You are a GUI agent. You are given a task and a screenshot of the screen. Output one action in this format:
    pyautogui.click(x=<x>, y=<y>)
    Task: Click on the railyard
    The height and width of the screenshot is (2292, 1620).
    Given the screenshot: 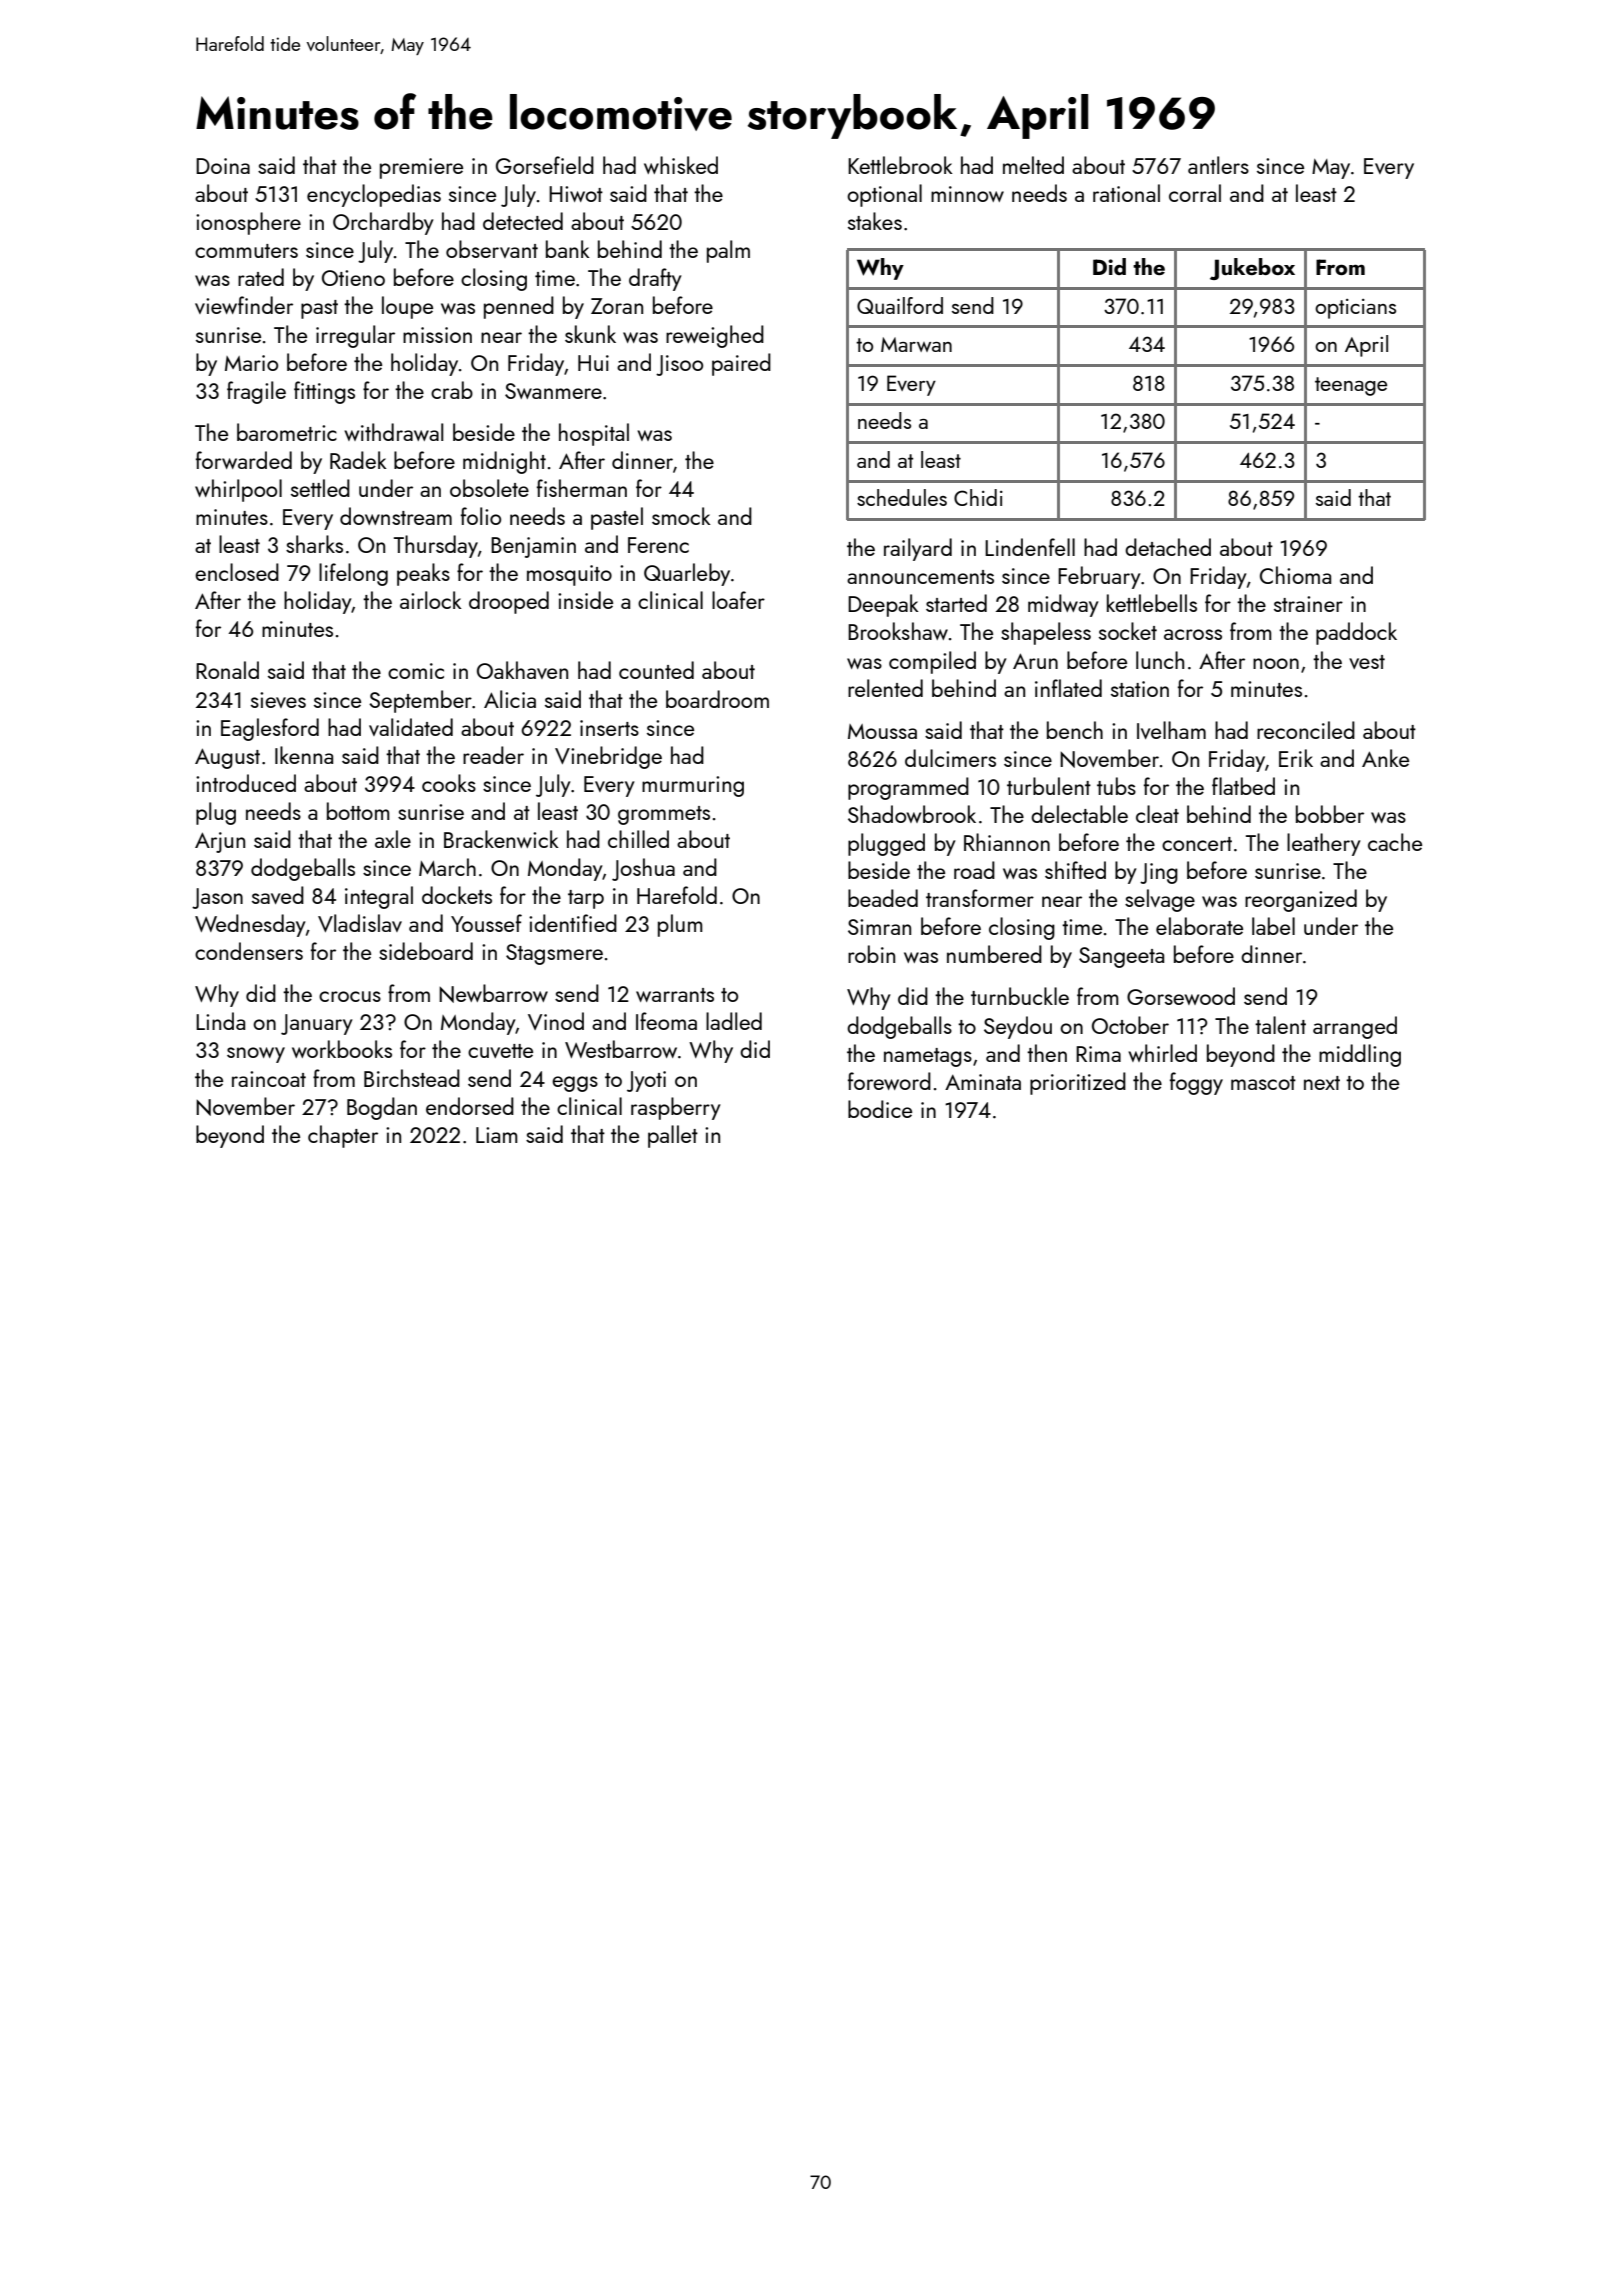 What is the action you would take?
    pyautogui.click(x=918, y=549)
